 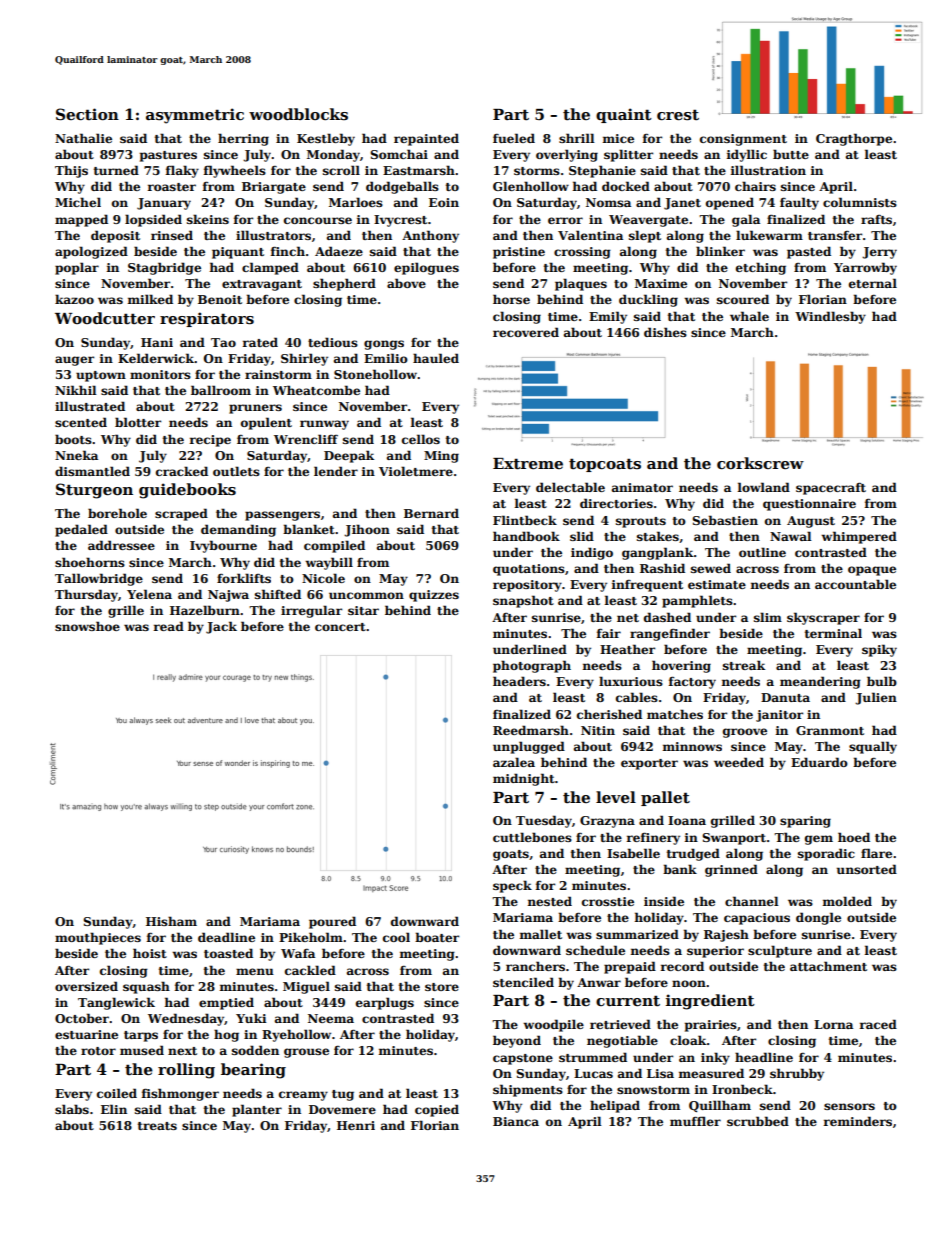 What do you see at coordinates (514, 138) in the screenshot?
I see `fueled` at bounding box center [514, 138].
